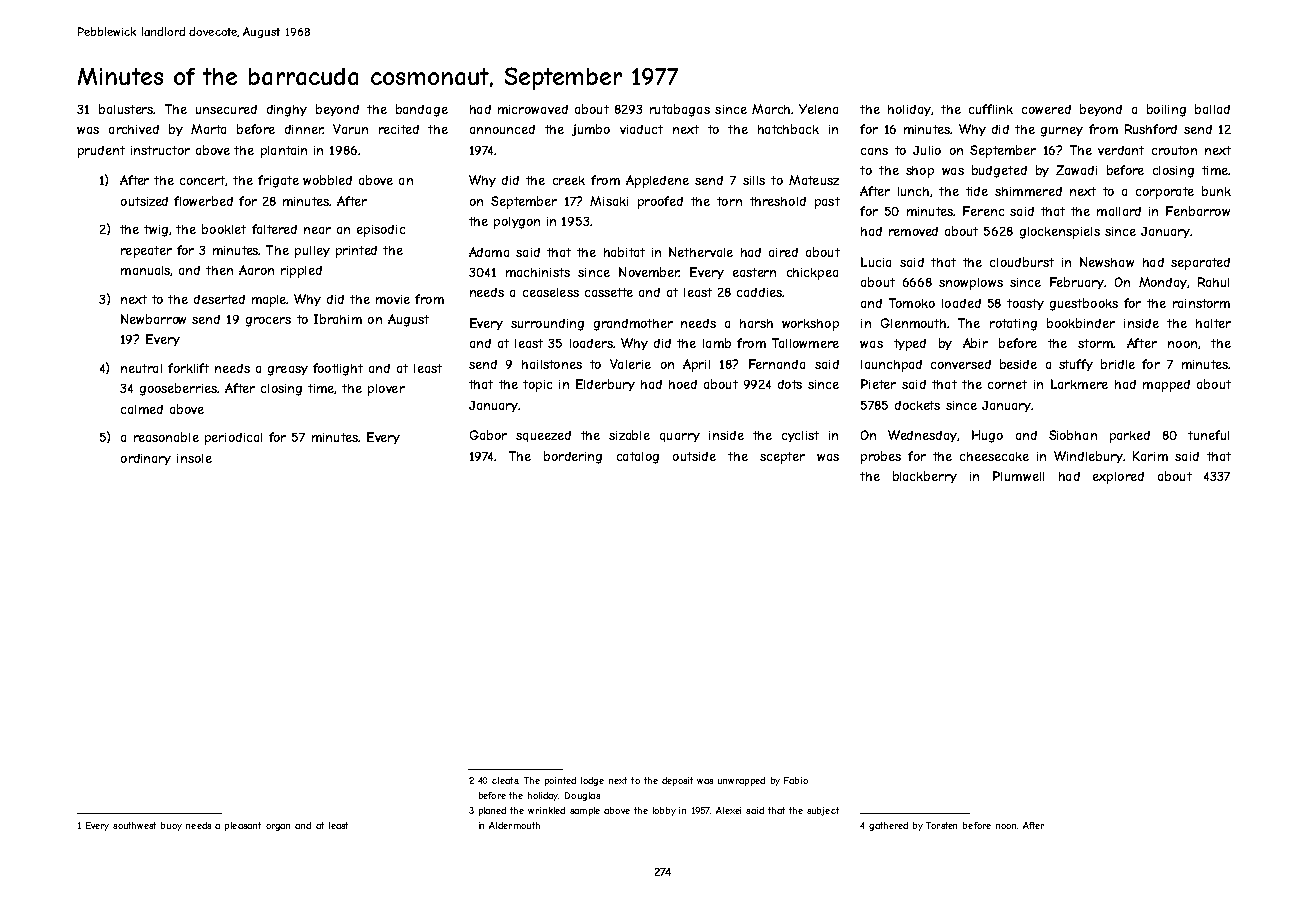 Image resolution: width=1308 pixels, height=924 pixels. Describe the element at coordinates (1018, 476) in the image. I see `Plumwell` at that location.
